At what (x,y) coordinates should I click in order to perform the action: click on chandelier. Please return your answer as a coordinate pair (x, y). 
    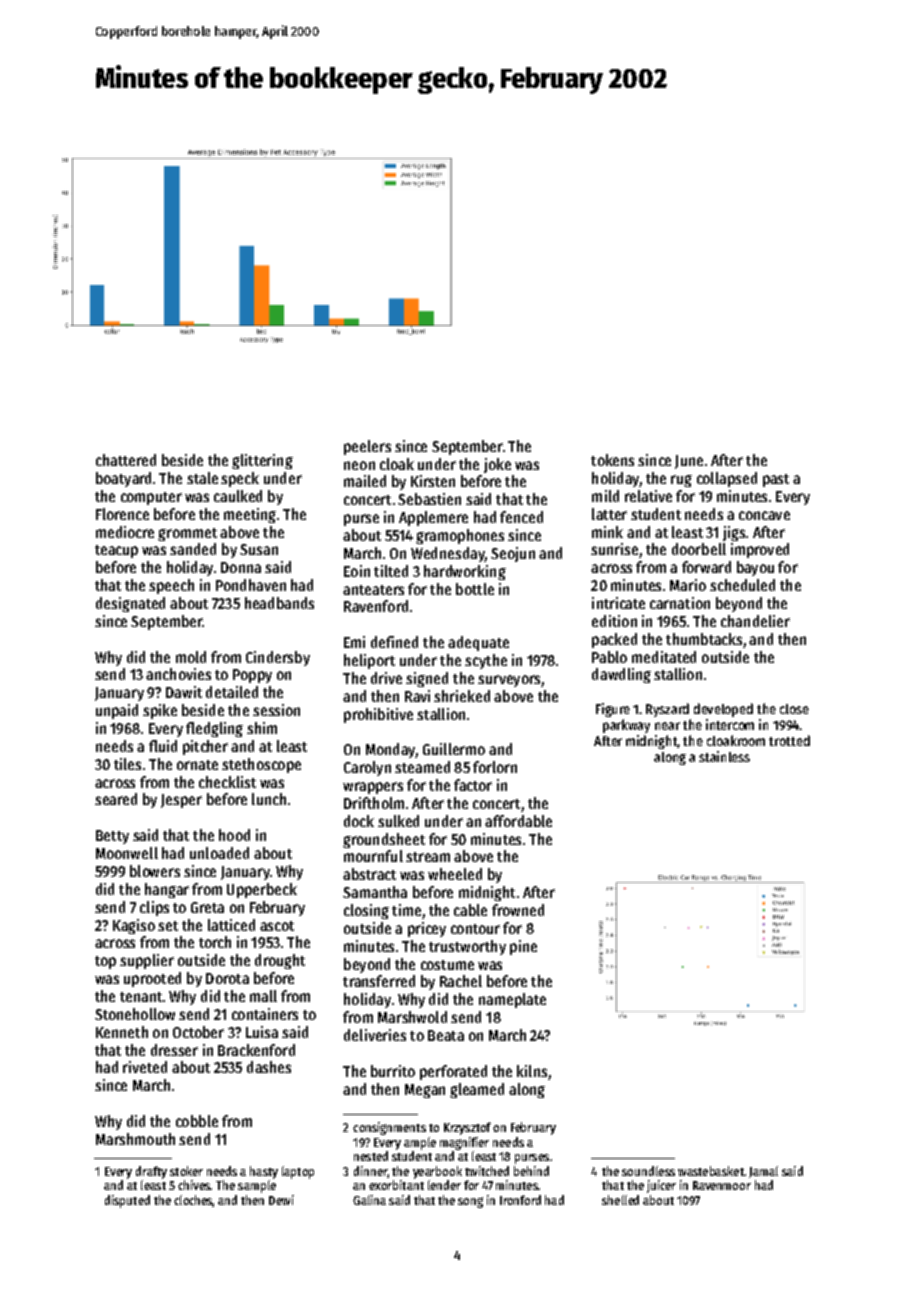
    Looking at the image, I should click on (755, 621).
